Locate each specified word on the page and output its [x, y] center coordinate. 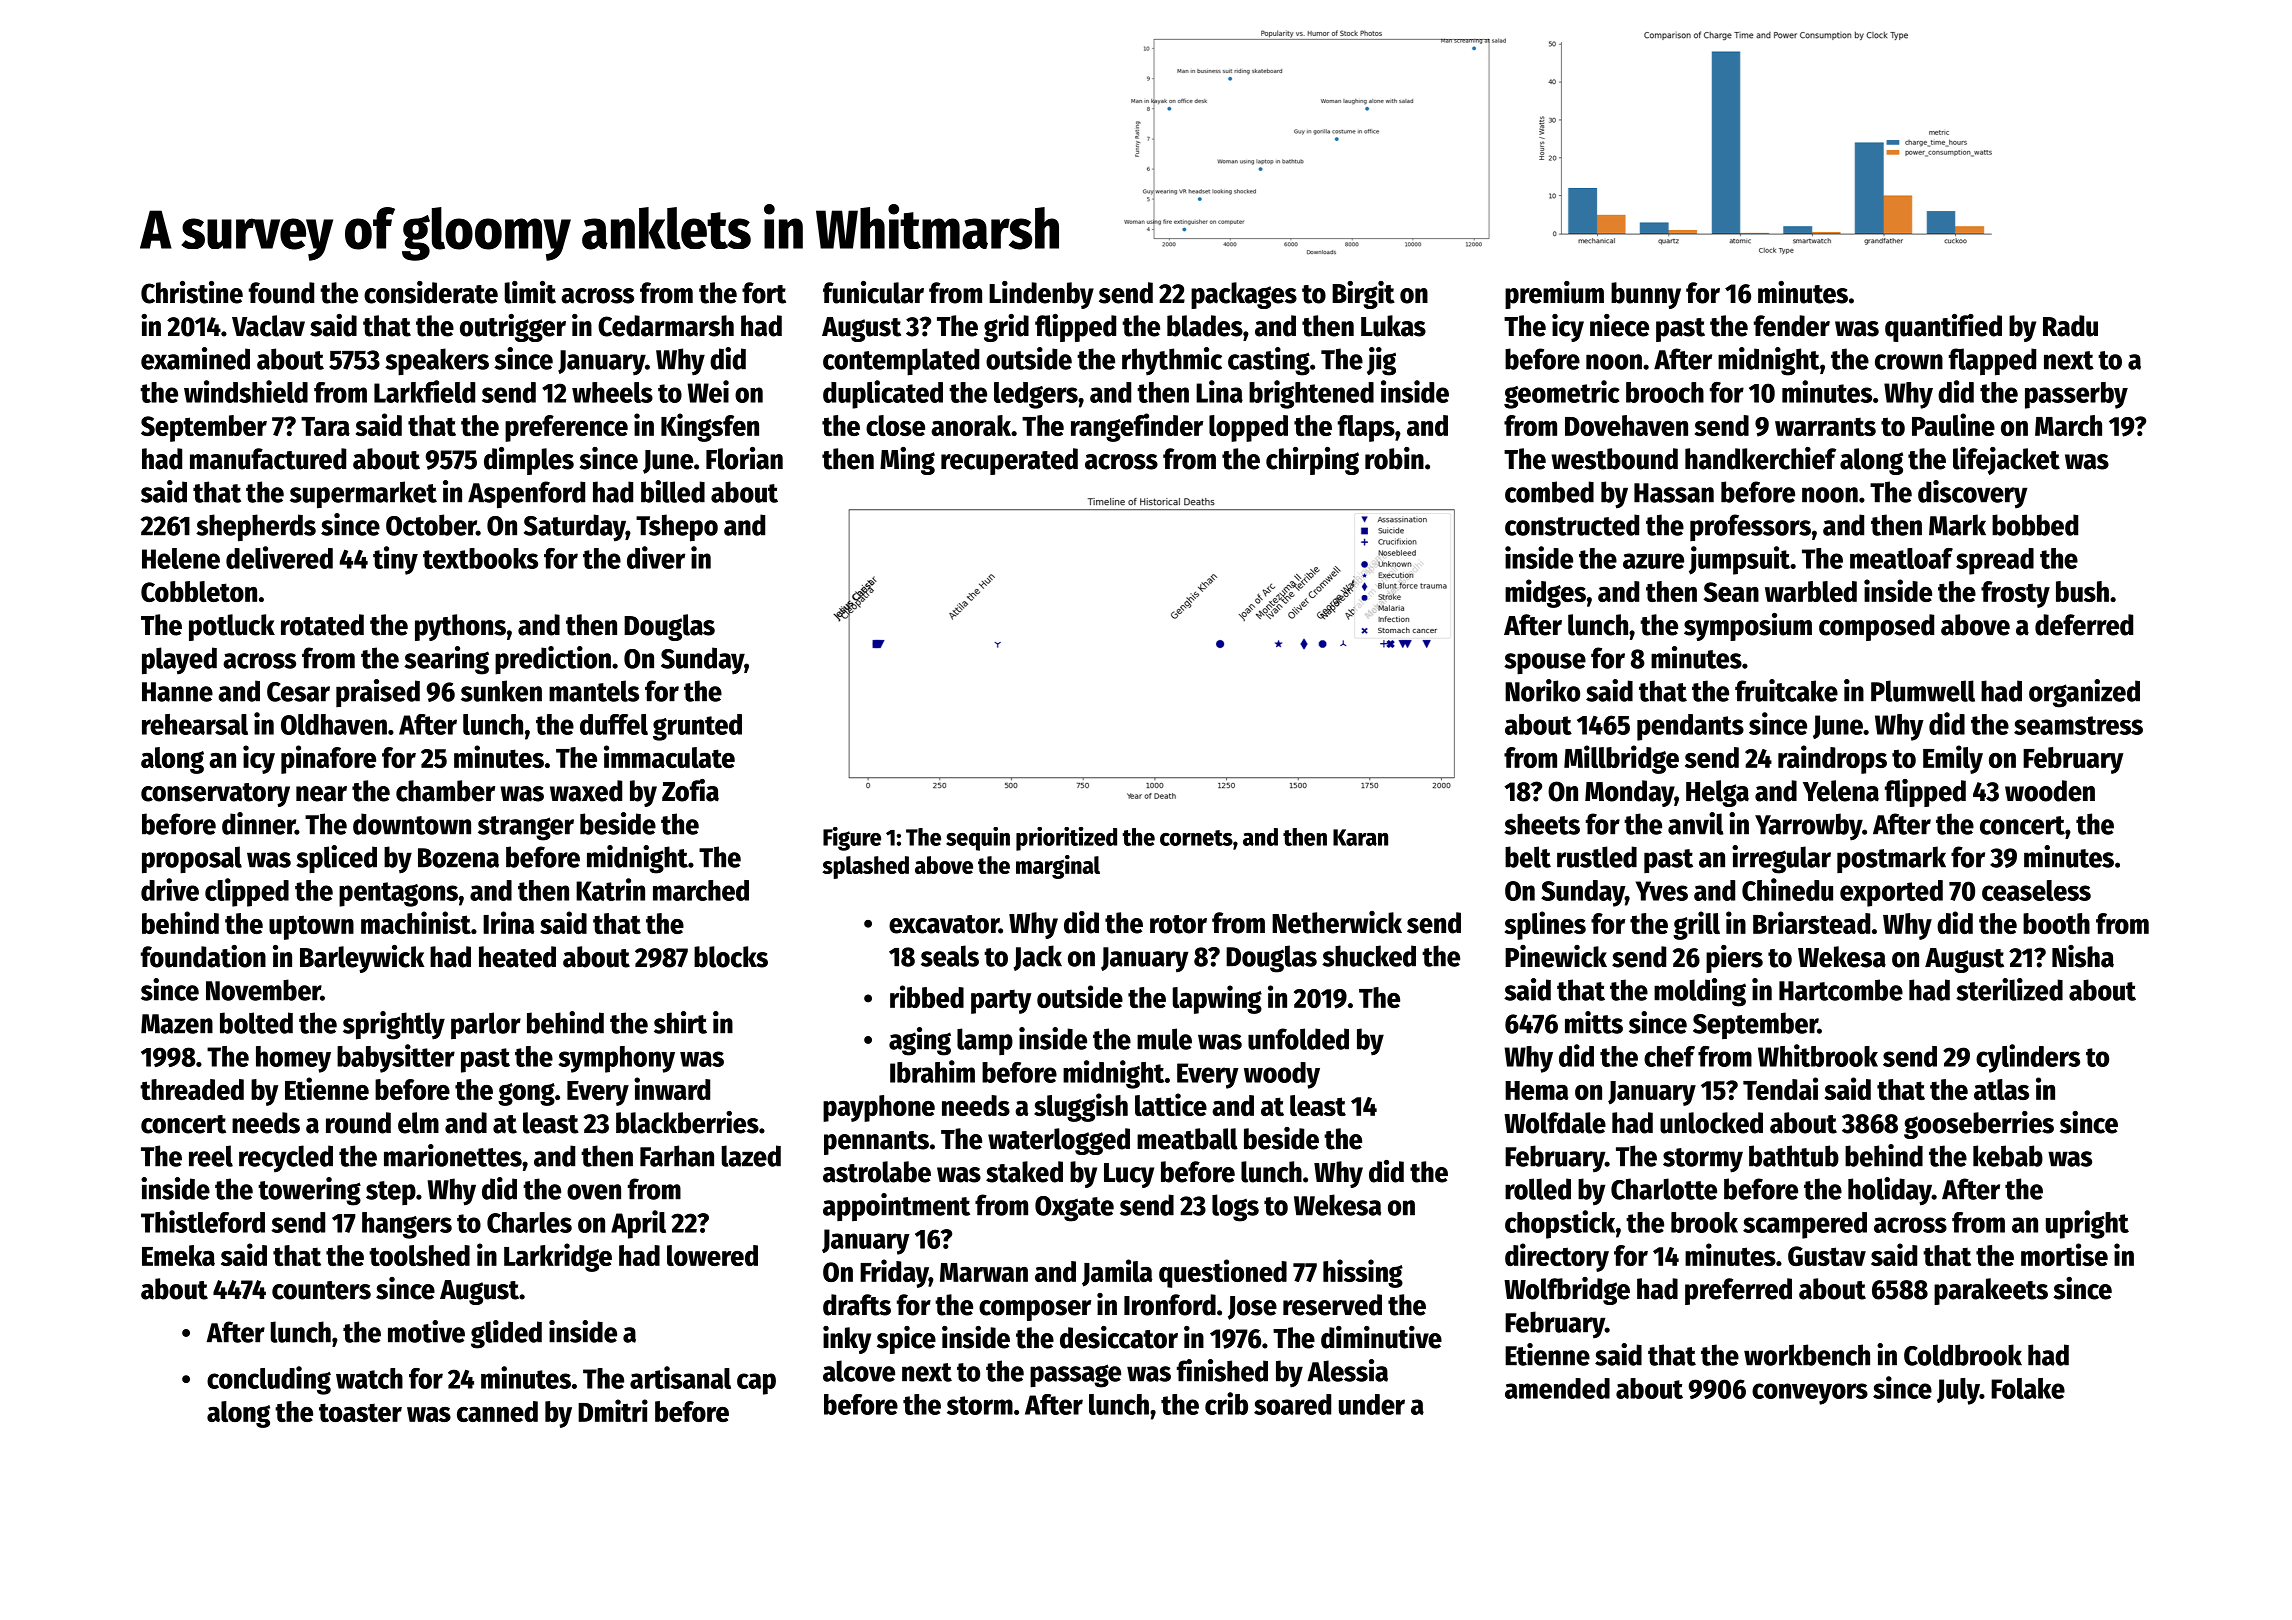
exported [1891, 893]
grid [1006, 328]
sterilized [2009, 989]
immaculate [669, 756]
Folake [2028, 1388]
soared [1292, 1404]
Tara [325, 426]
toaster [360, 1412]
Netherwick [1337, 922]
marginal [1058, 867]
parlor [486, 1026]
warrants [1825, 426]
